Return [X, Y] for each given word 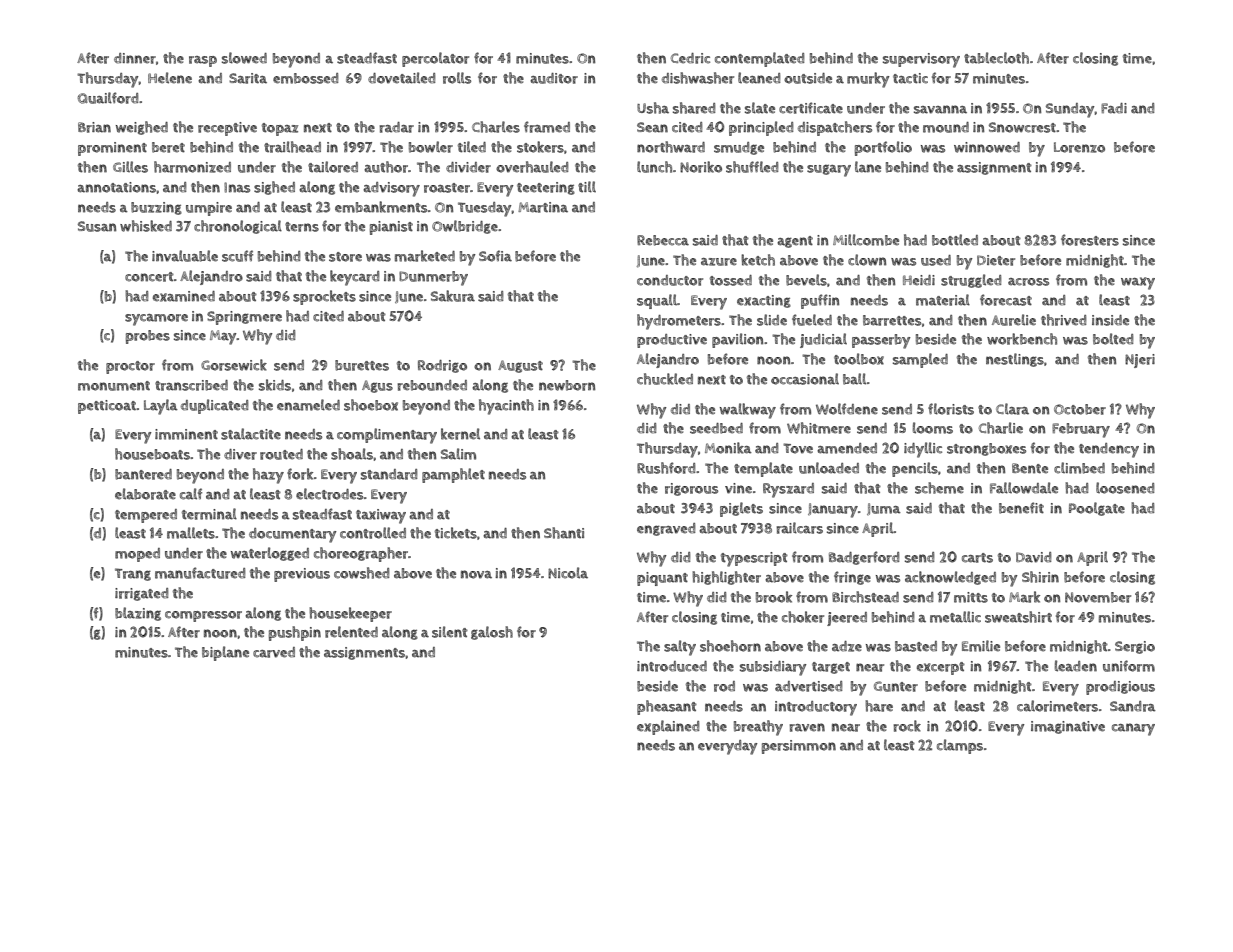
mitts [971, 597]
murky [868, 80]
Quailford [108, 98]
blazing [138, 614]
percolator [435, 59]
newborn [567, 385]
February [1081, 430]
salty [680, 648]
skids [275, 385]
